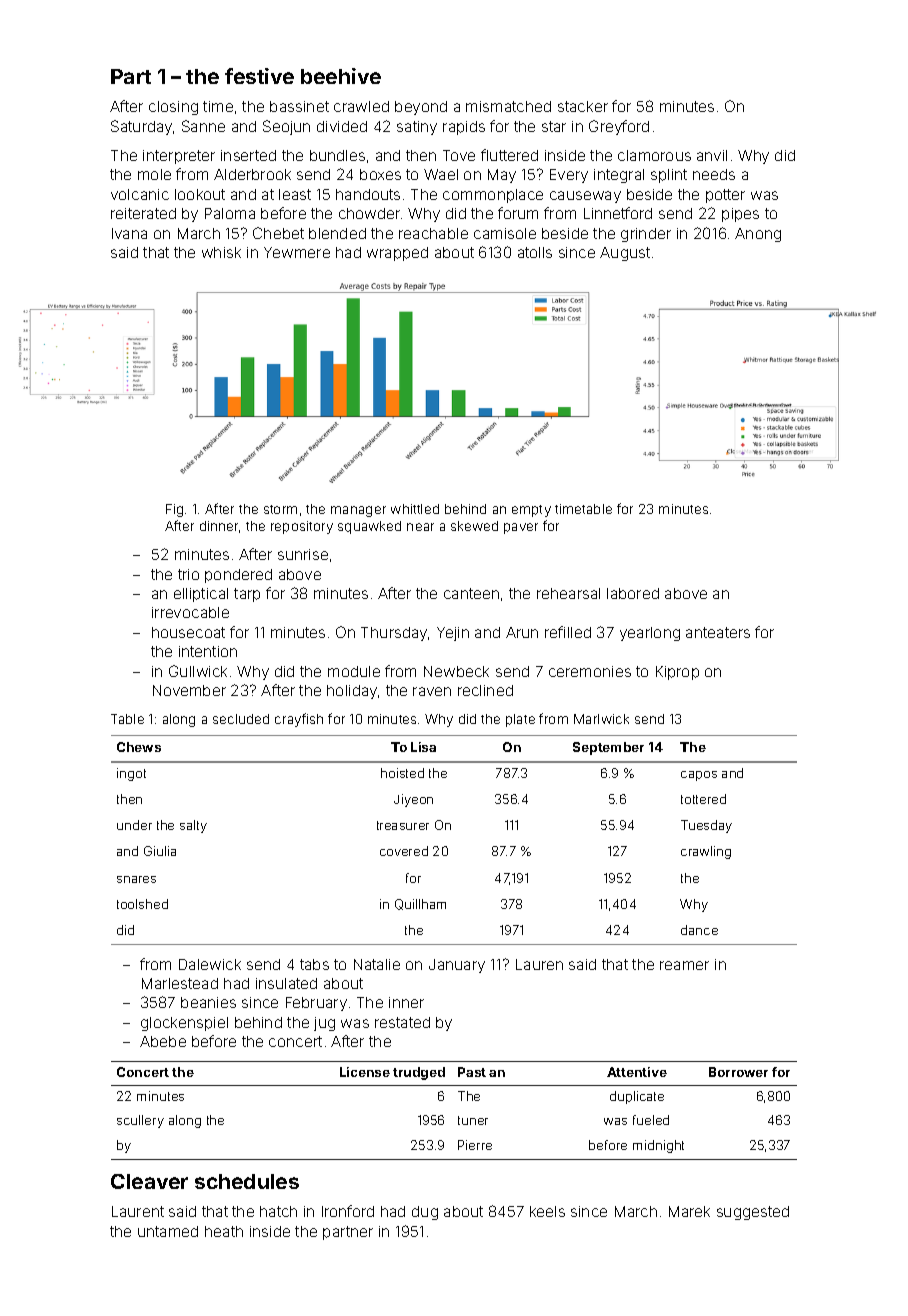 The width and height of the image is (908, 1316). What do you see at coordinates (703, 799) in the image?
I see `tottered` at bounding box center [703, 799].
